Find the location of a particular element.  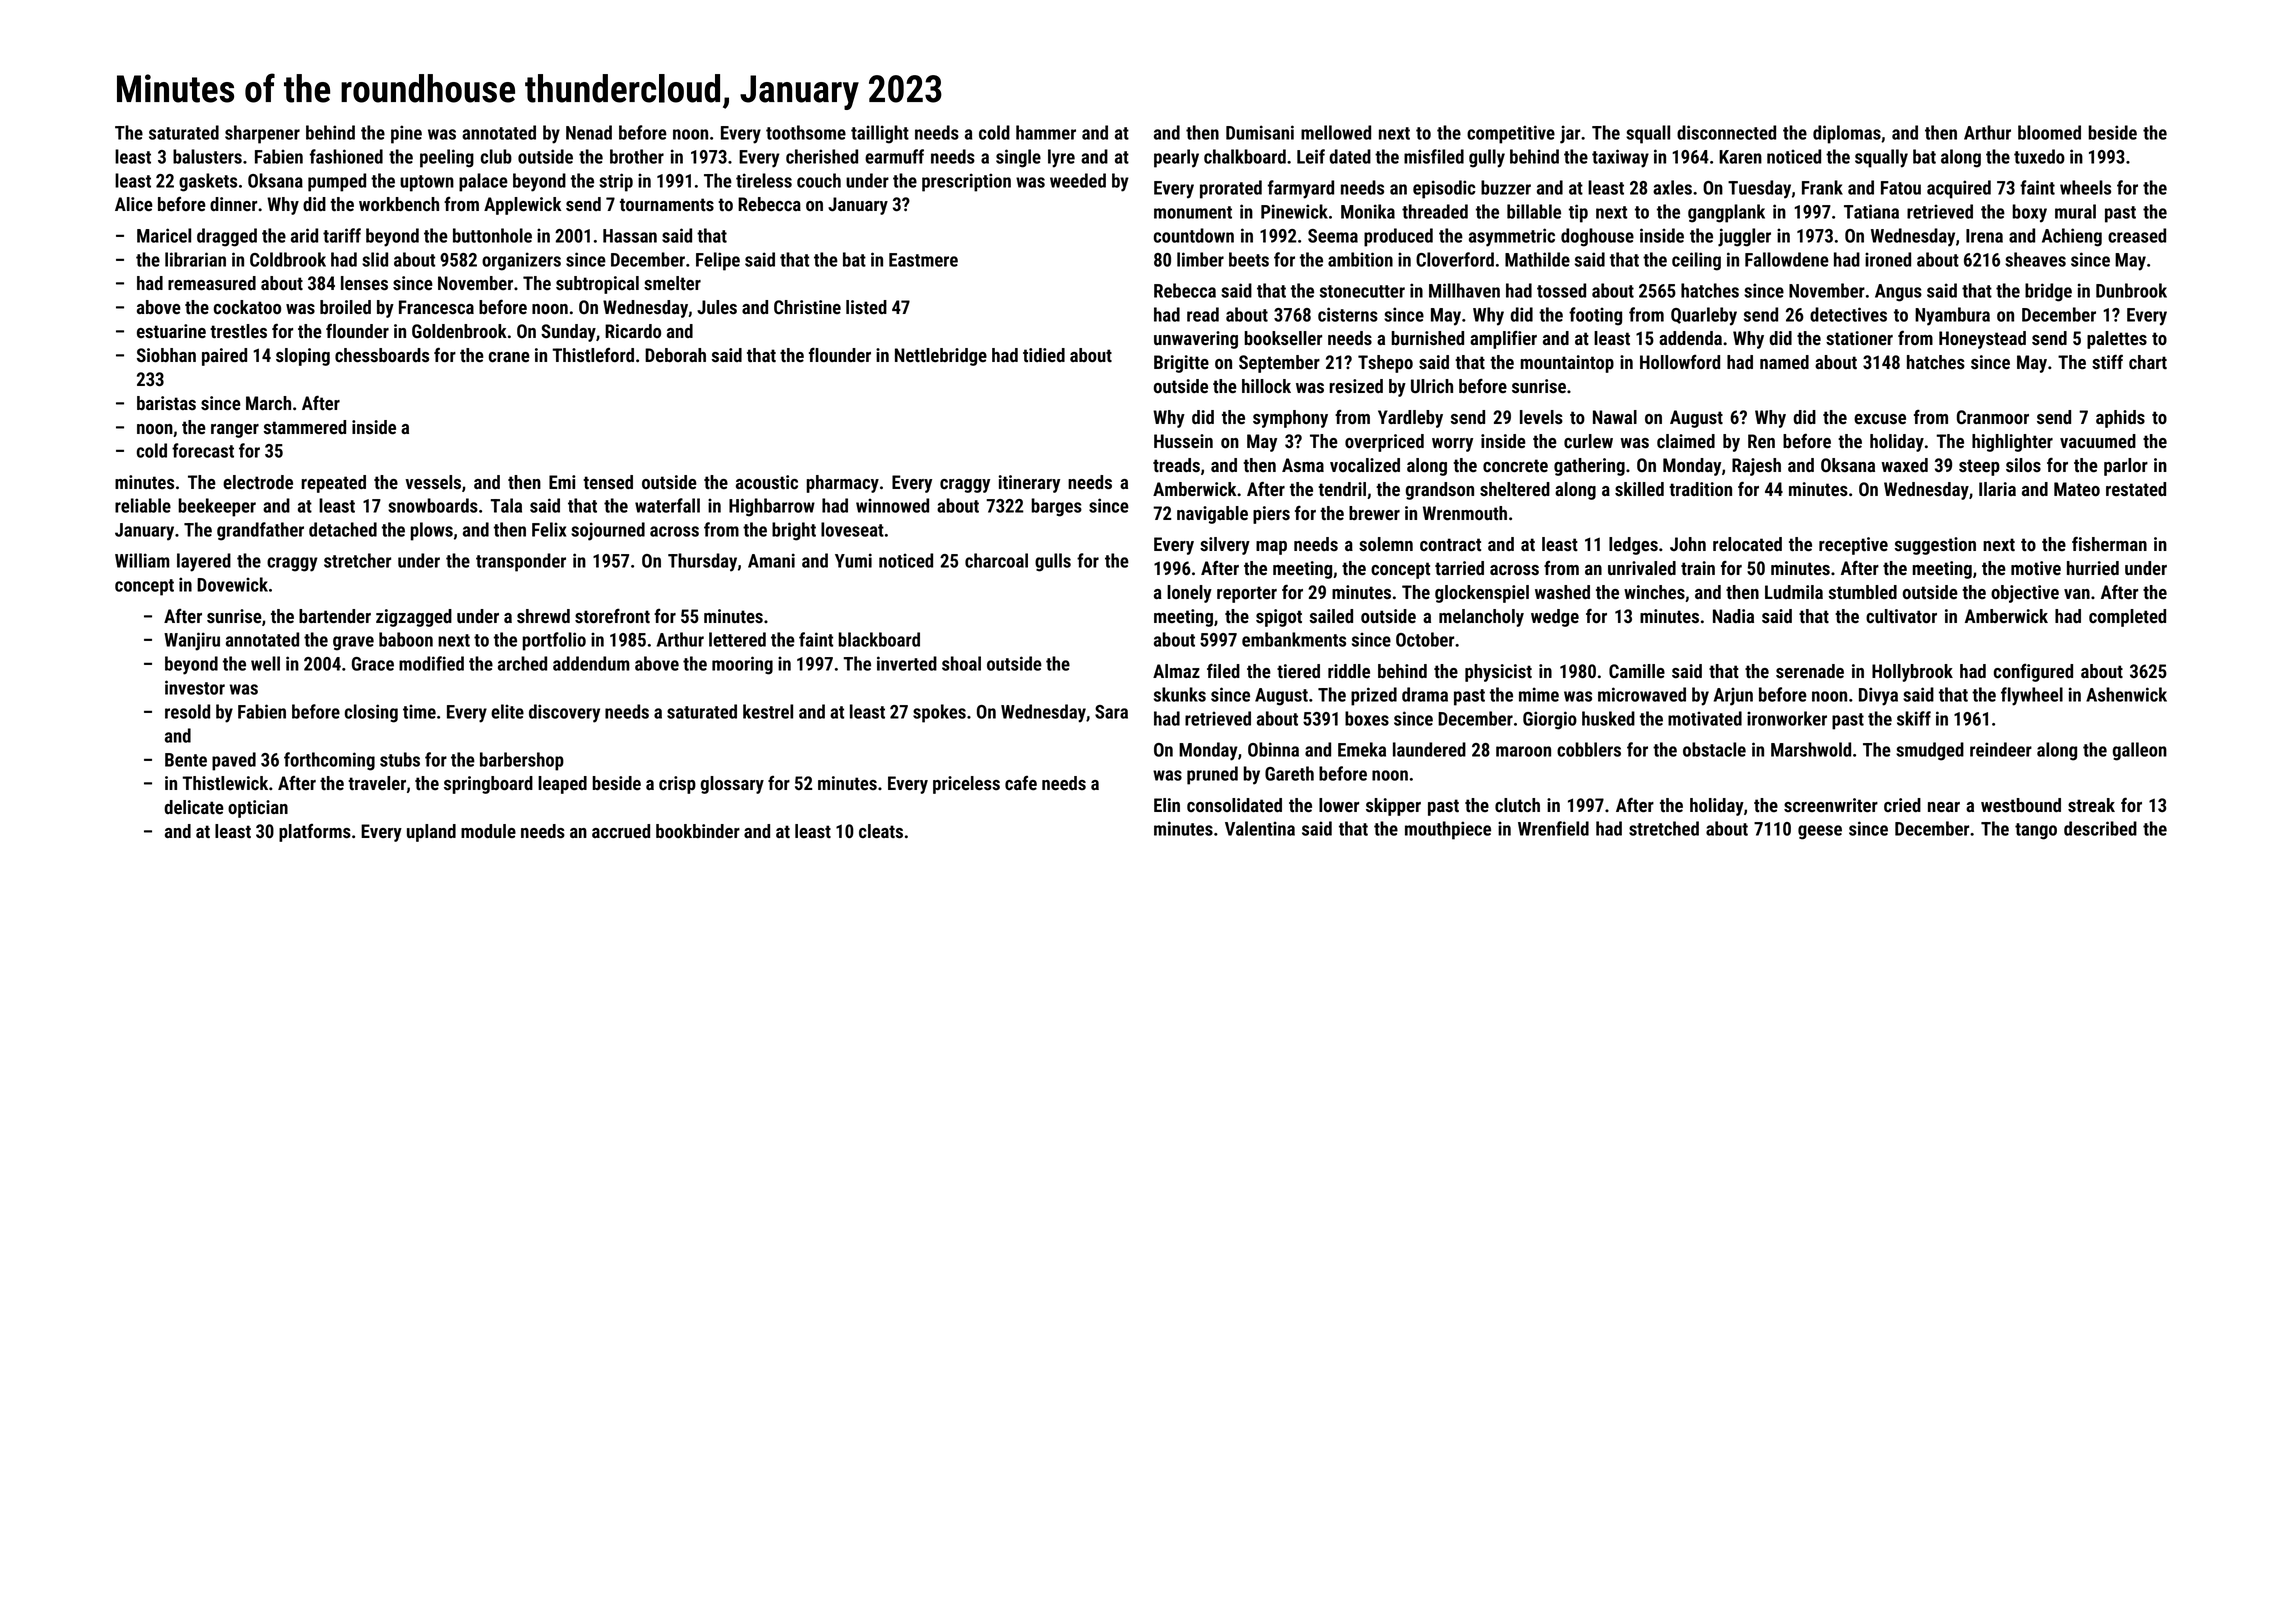

diplomas is located at coordinates (1847, 134).
